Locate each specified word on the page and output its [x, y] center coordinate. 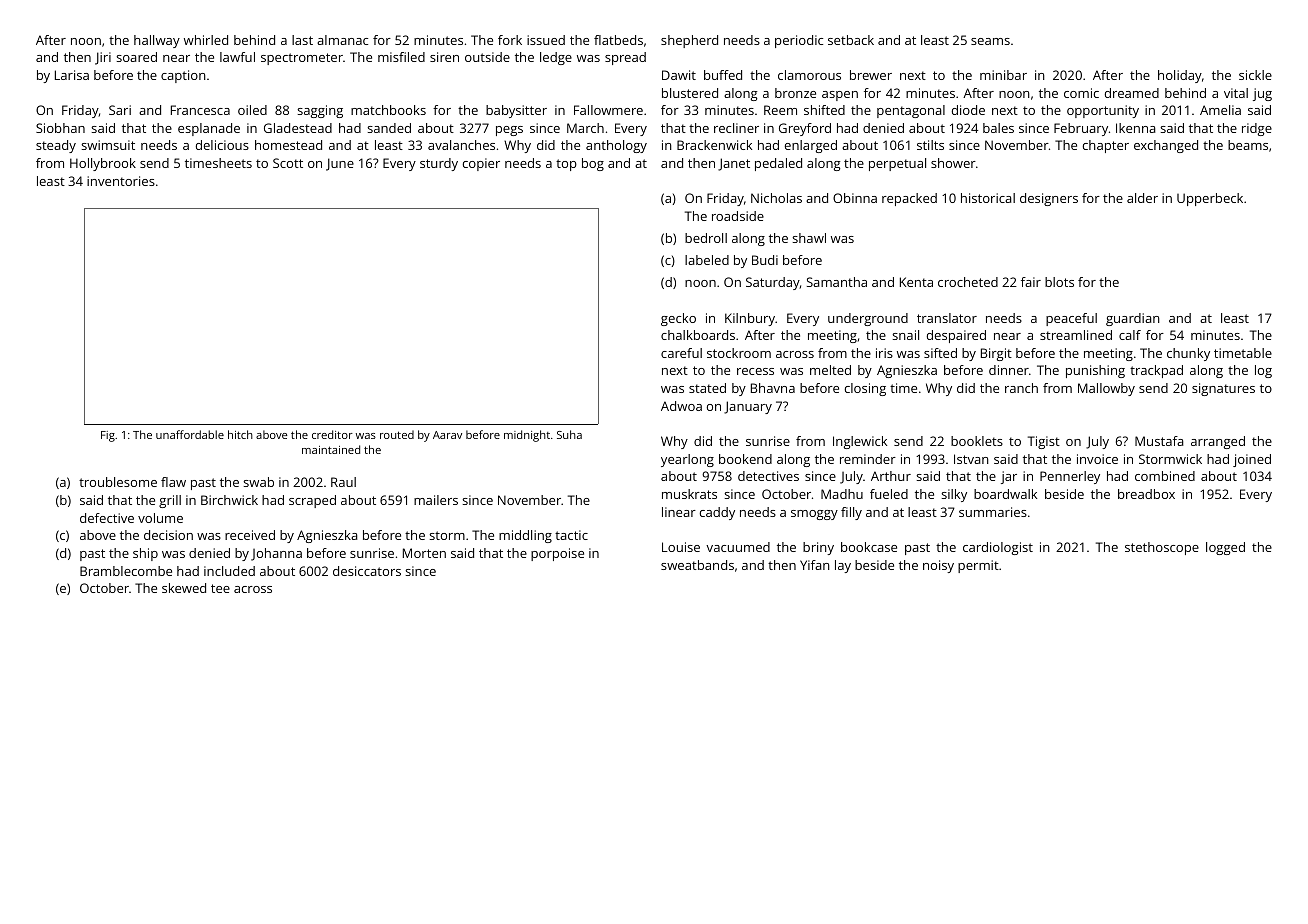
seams [990, 41]
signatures [1223, 389]
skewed [184, 588]
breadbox [1146, 494]
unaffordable [190, 434]
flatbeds [618, 40]
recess [755, 371]
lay [843, 566]
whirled [206, 40]
